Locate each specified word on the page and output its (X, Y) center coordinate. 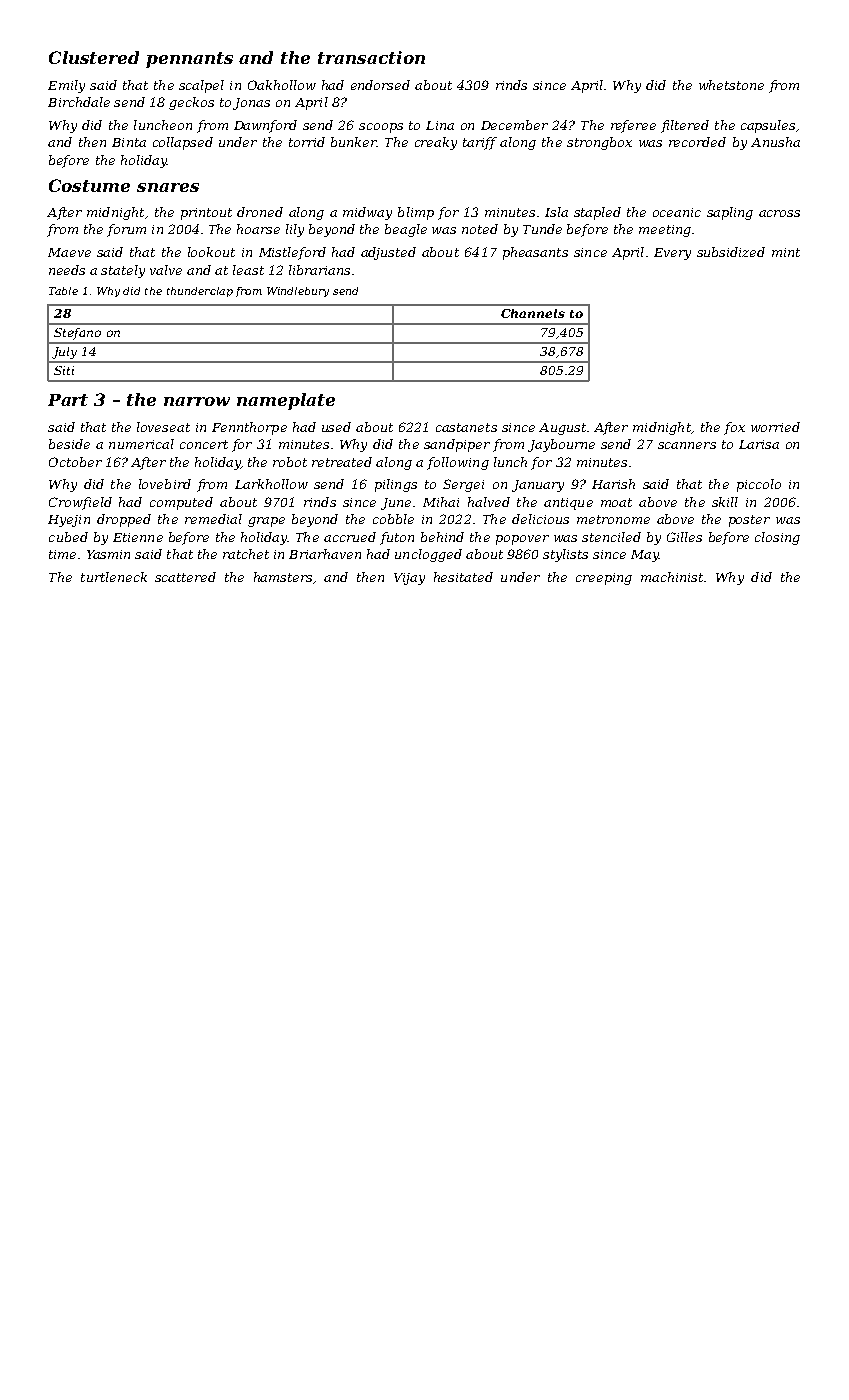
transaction (371, 57)
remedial (213, 519)
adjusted (388, 253)
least (248, 270)
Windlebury (298, 292)
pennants (189, 60)
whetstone (731, 85)
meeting (665, 231)
